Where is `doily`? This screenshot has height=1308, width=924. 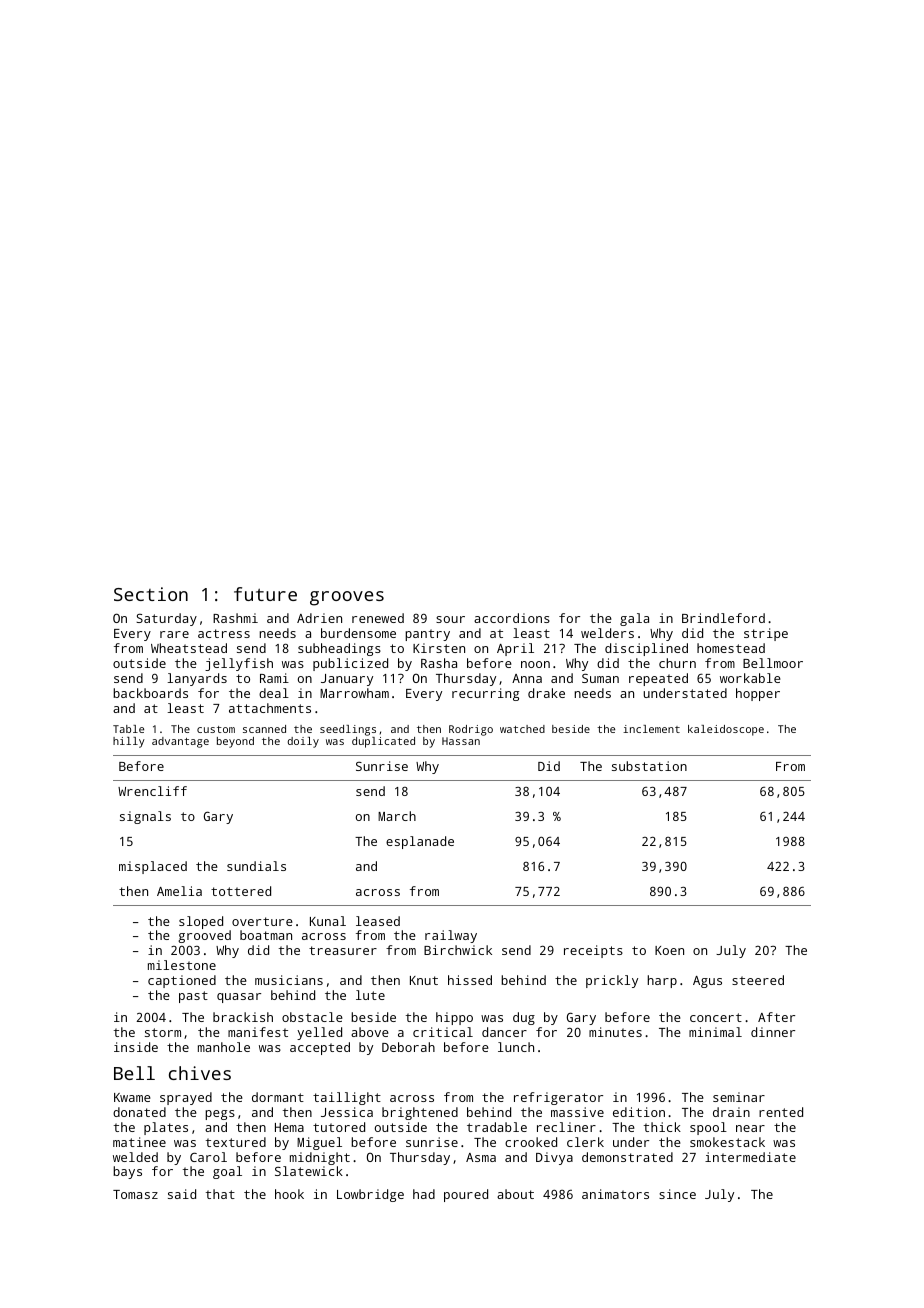 doily is located at coordinates (303, 742).
